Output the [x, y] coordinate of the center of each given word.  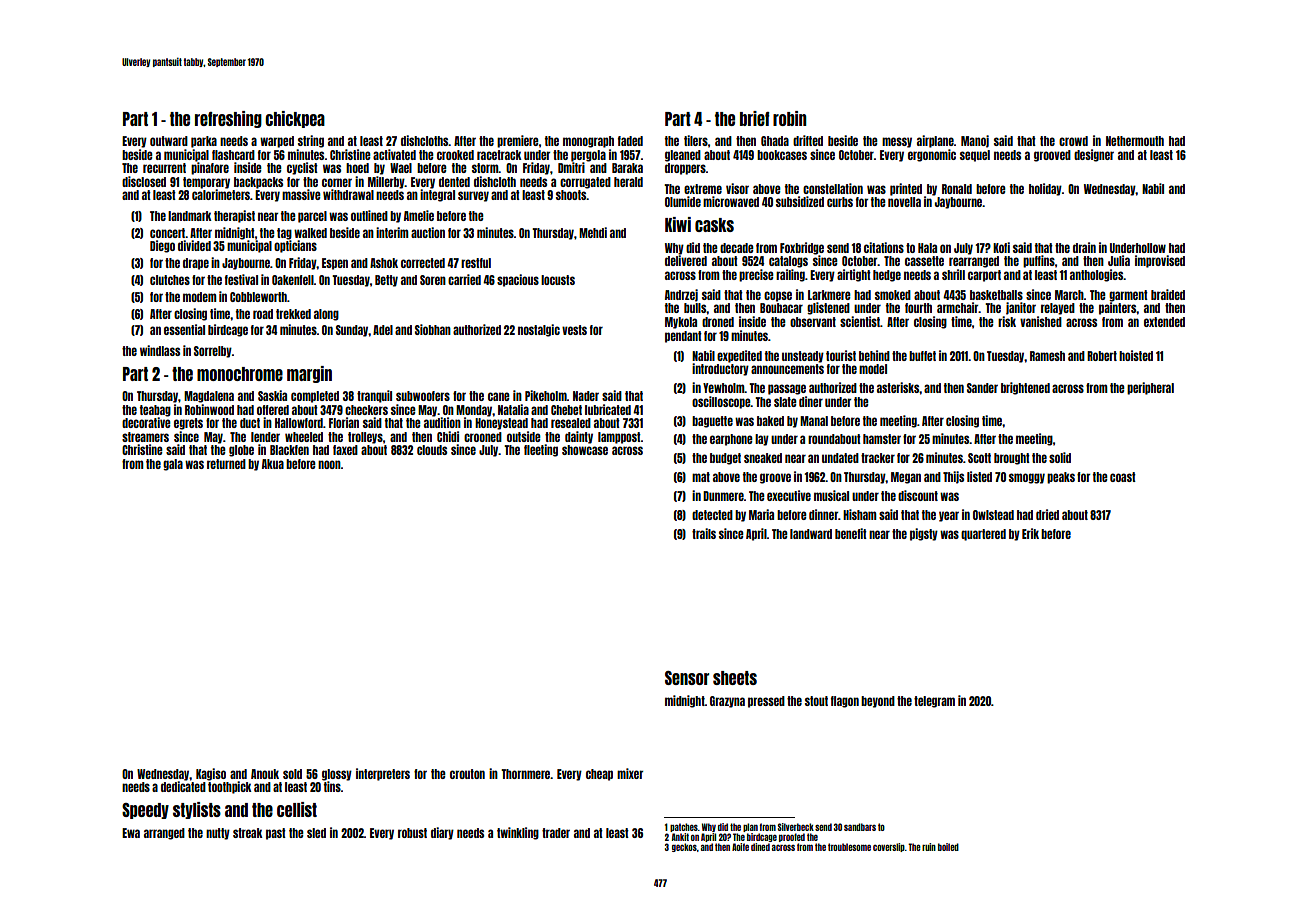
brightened [1025, 388]
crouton [467, 774]
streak [248, 833]
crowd [1073, 141]
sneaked [763, 458]
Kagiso [211, 774]
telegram [934, 702]
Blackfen [289, 450]
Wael [401, 168]
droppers [685, 169]
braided [1168, 294]
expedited [739, 356]
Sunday [352, 331]
